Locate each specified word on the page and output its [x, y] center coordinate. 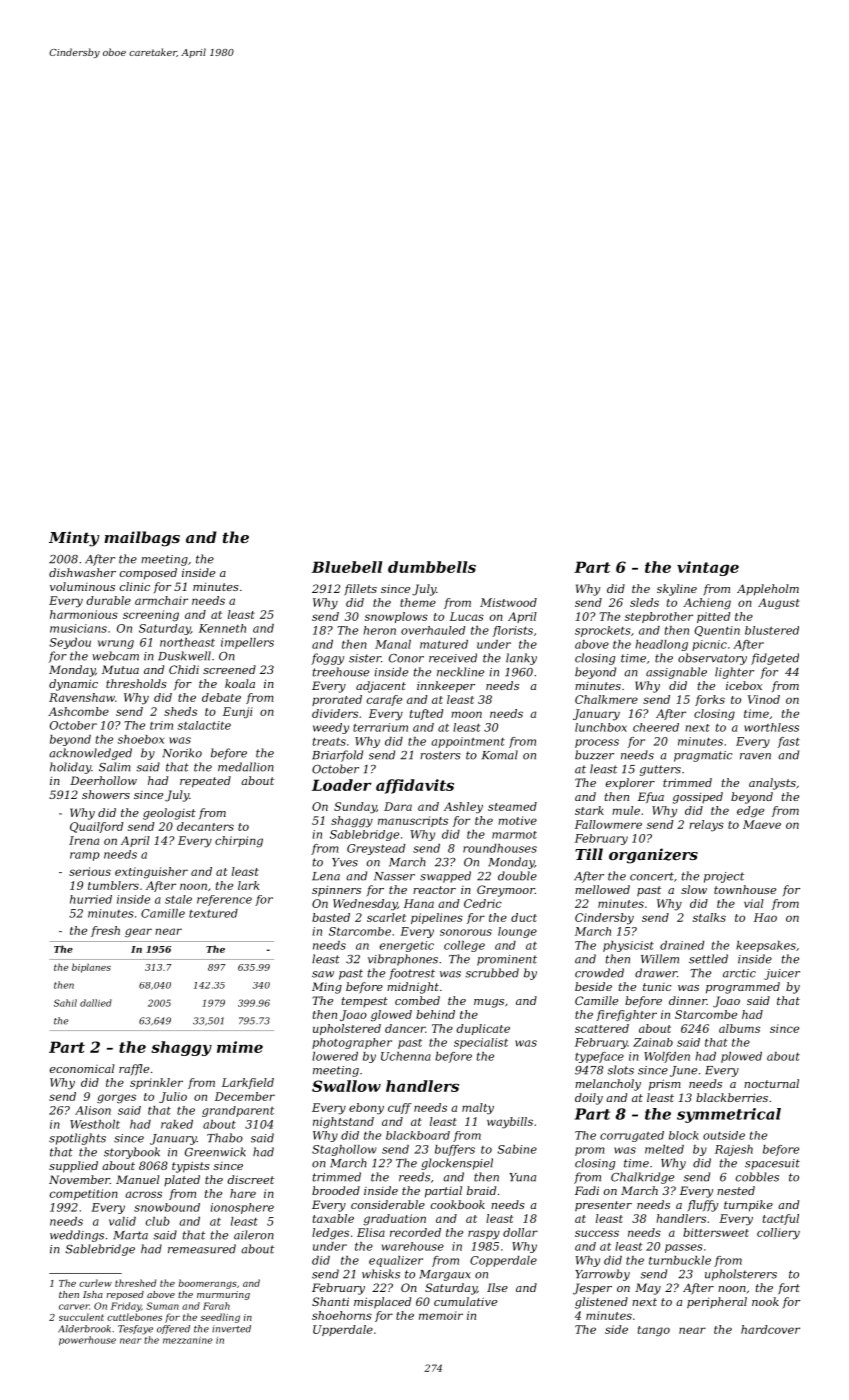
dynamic [73, 685]
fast [789, 742]
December [245, 1096]
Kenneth [222, 628]
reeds [414, 1177]
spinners [336, 891]
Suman [162, 1306]
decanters [205, 826]
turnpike [748, 1206]
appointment [468, 742]
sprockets [603, 631]
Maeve [762, 824]
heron [379, 630]
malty [478, 1109]
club [158, 1221]
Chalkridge [642, 1178]
